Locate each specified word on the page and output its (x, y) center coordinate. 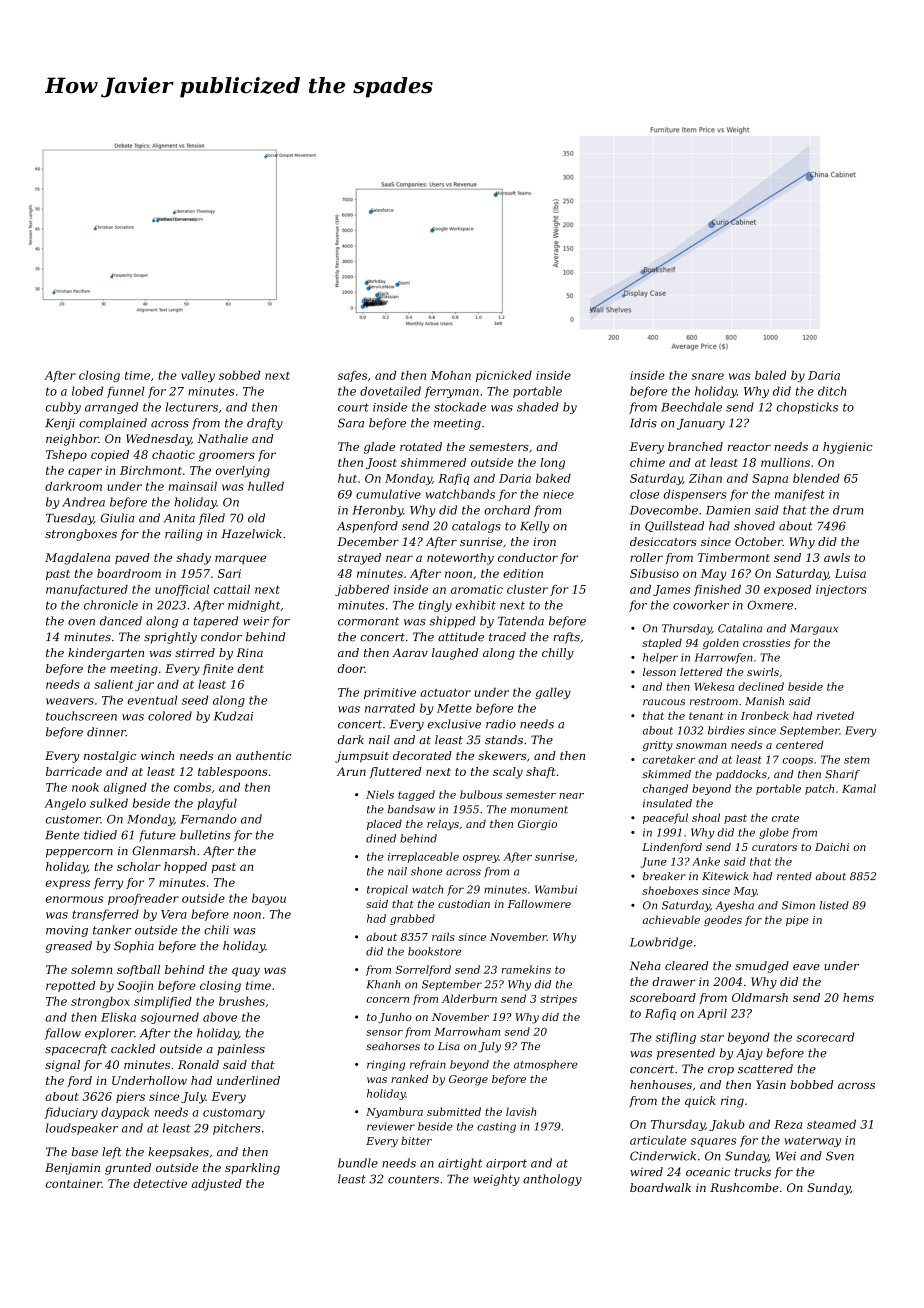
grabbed (412, 919)
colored (170, 716)
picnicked (504, 376)
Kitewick (725, 876)
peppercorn (79, 853)
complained (113, 424)
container (74, 1183)
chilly (558, 654)
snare (707, 376)
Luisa (850, 573)
